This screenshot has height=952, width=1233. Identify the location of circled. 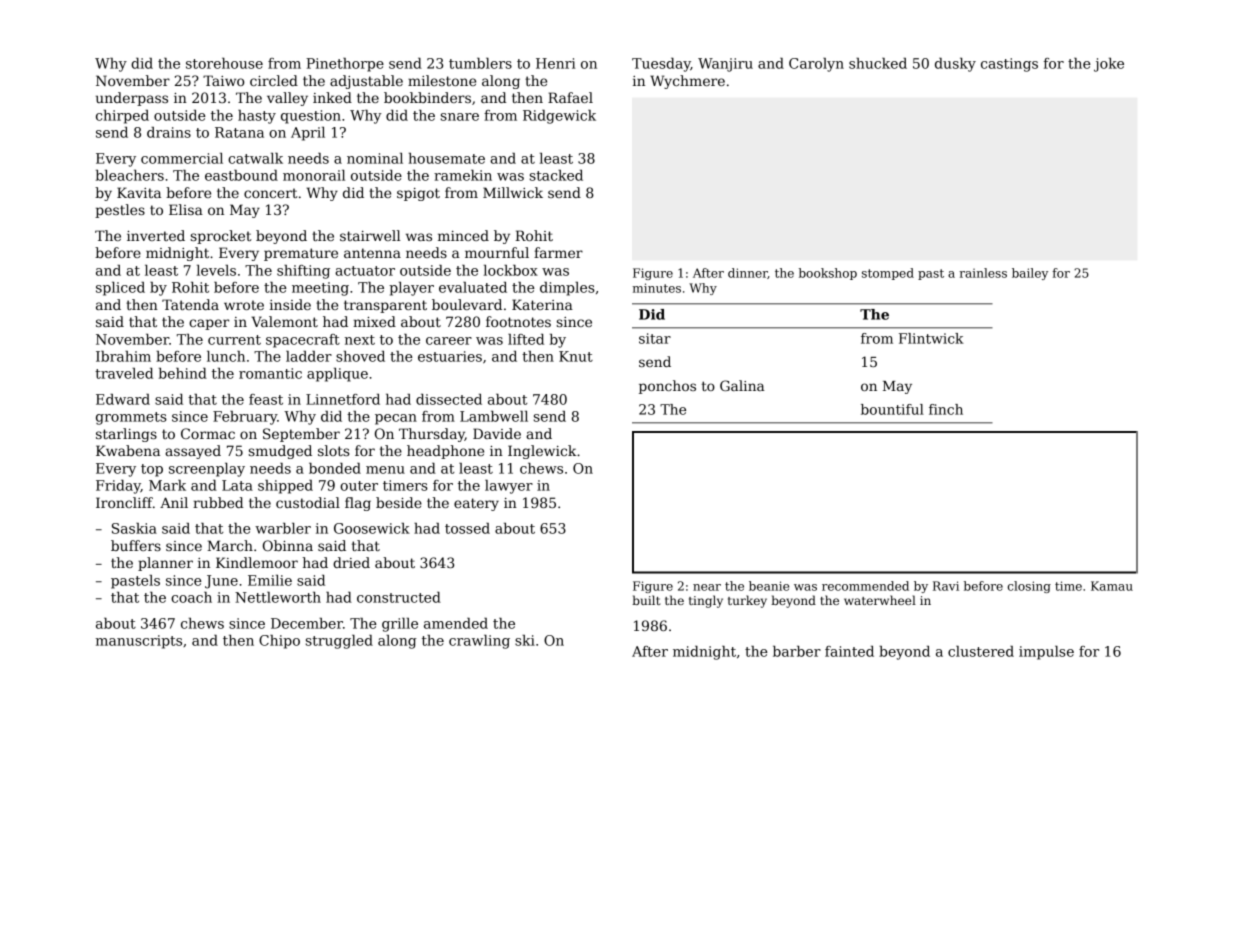
(274, 80).
